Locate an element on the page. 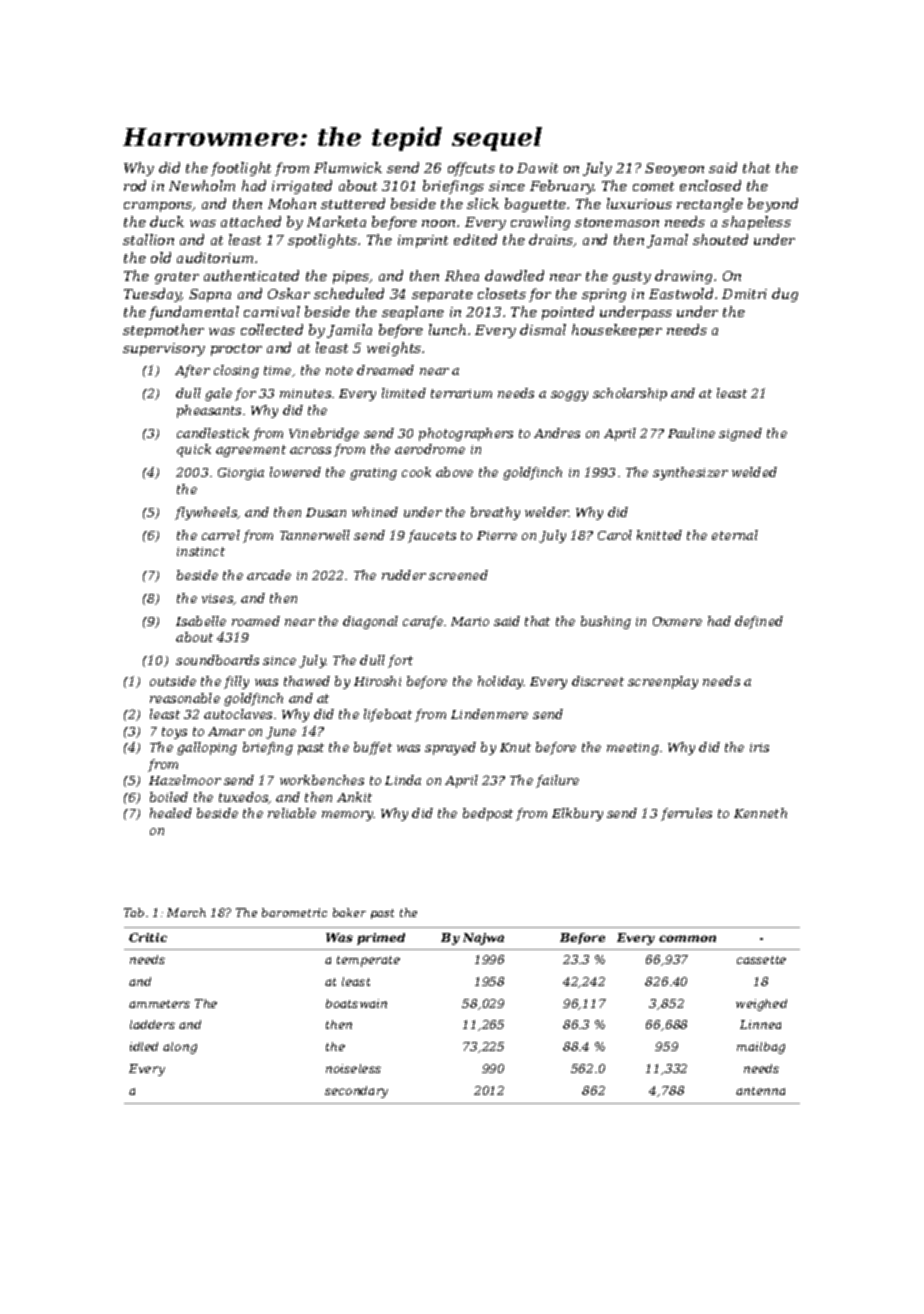 This image has width=924, height=1314. Rhea is located at coordinates (462, 275).
